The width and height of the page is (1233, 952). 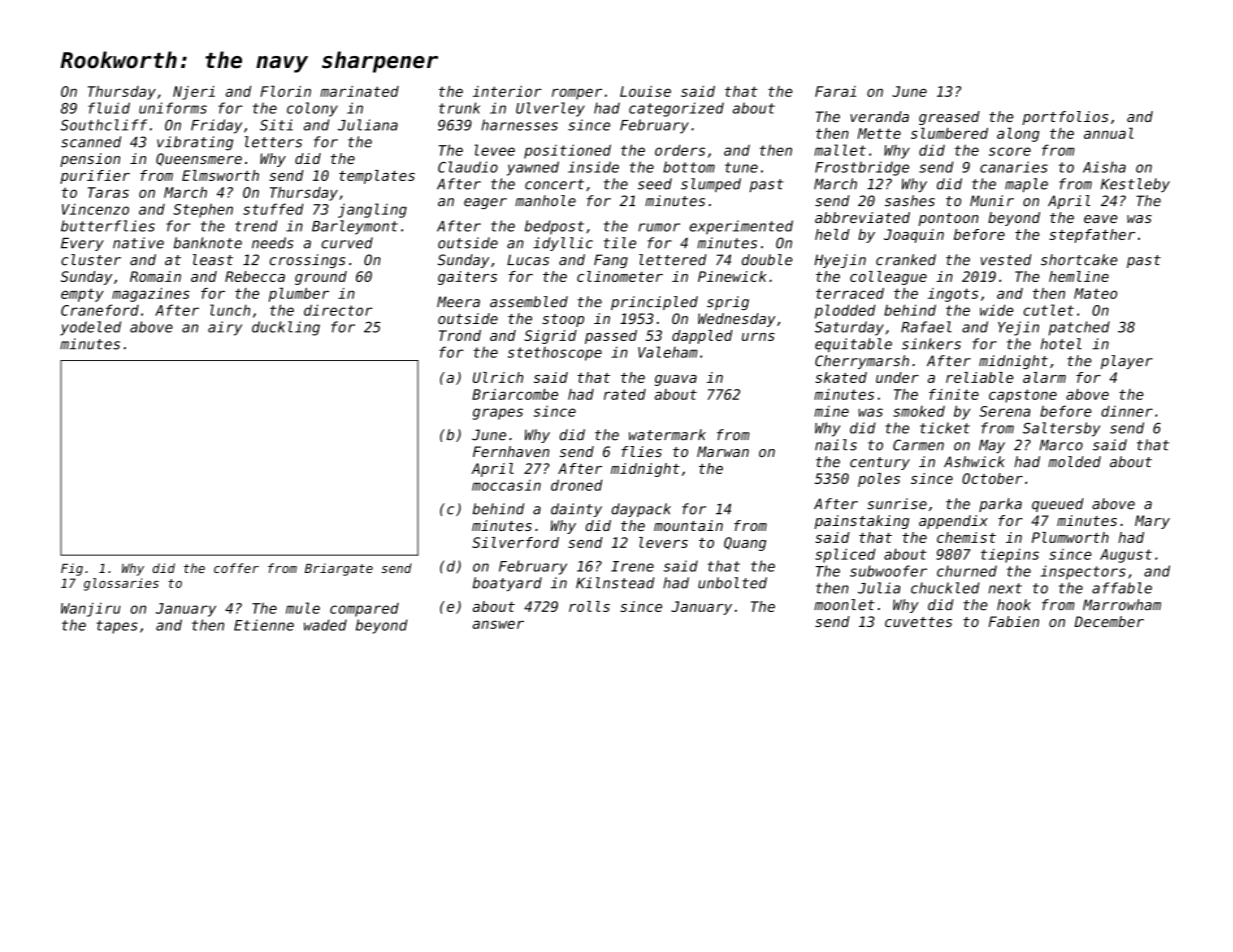 What do you see at coordinates (1023, 396) in the page?
I see `capstone` at bounding box center [1023, 396].
